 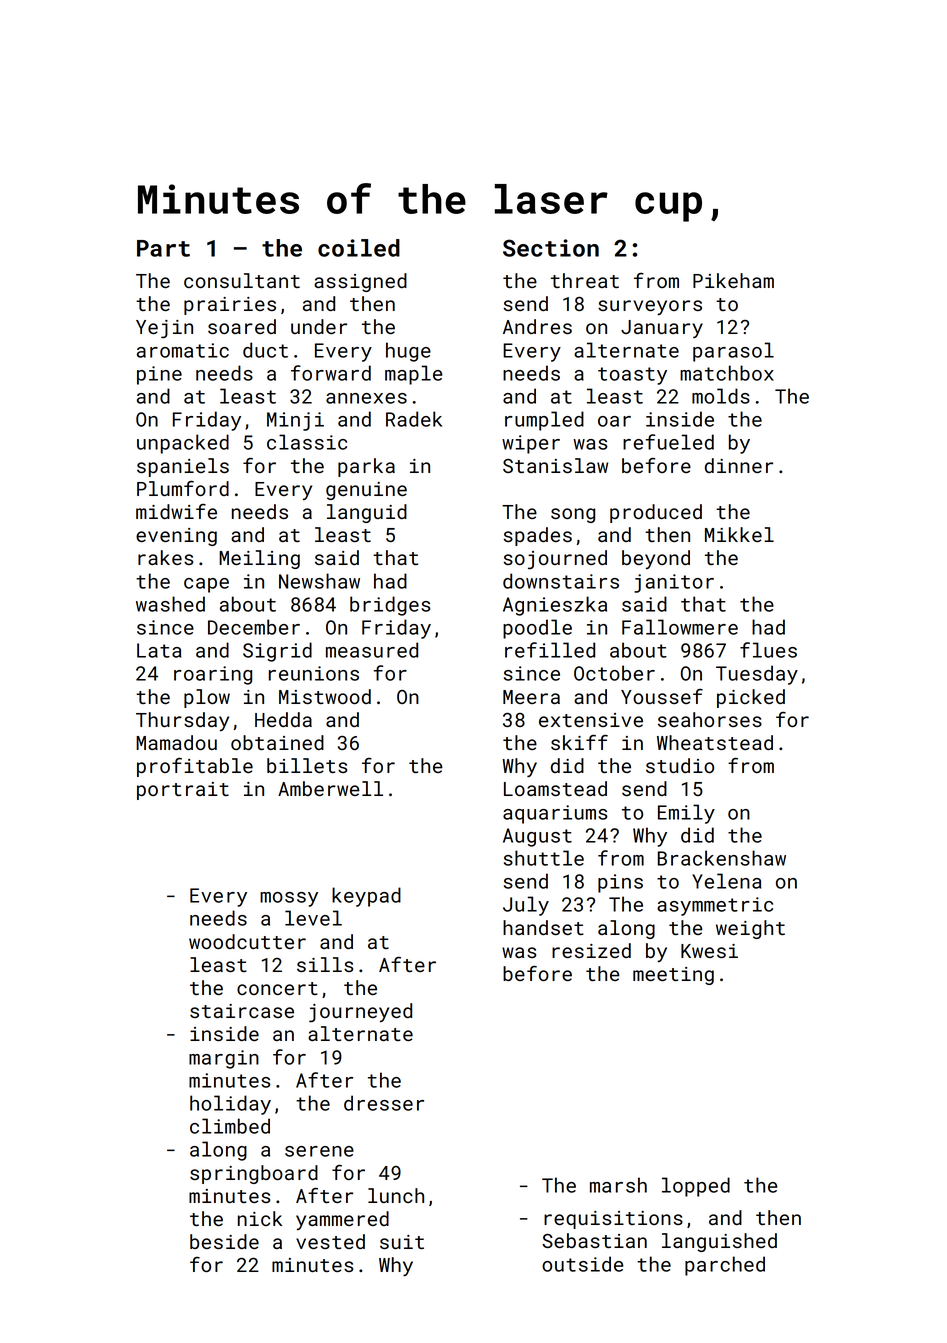 I want to click on unpacked, so click(x=183, y=444).
